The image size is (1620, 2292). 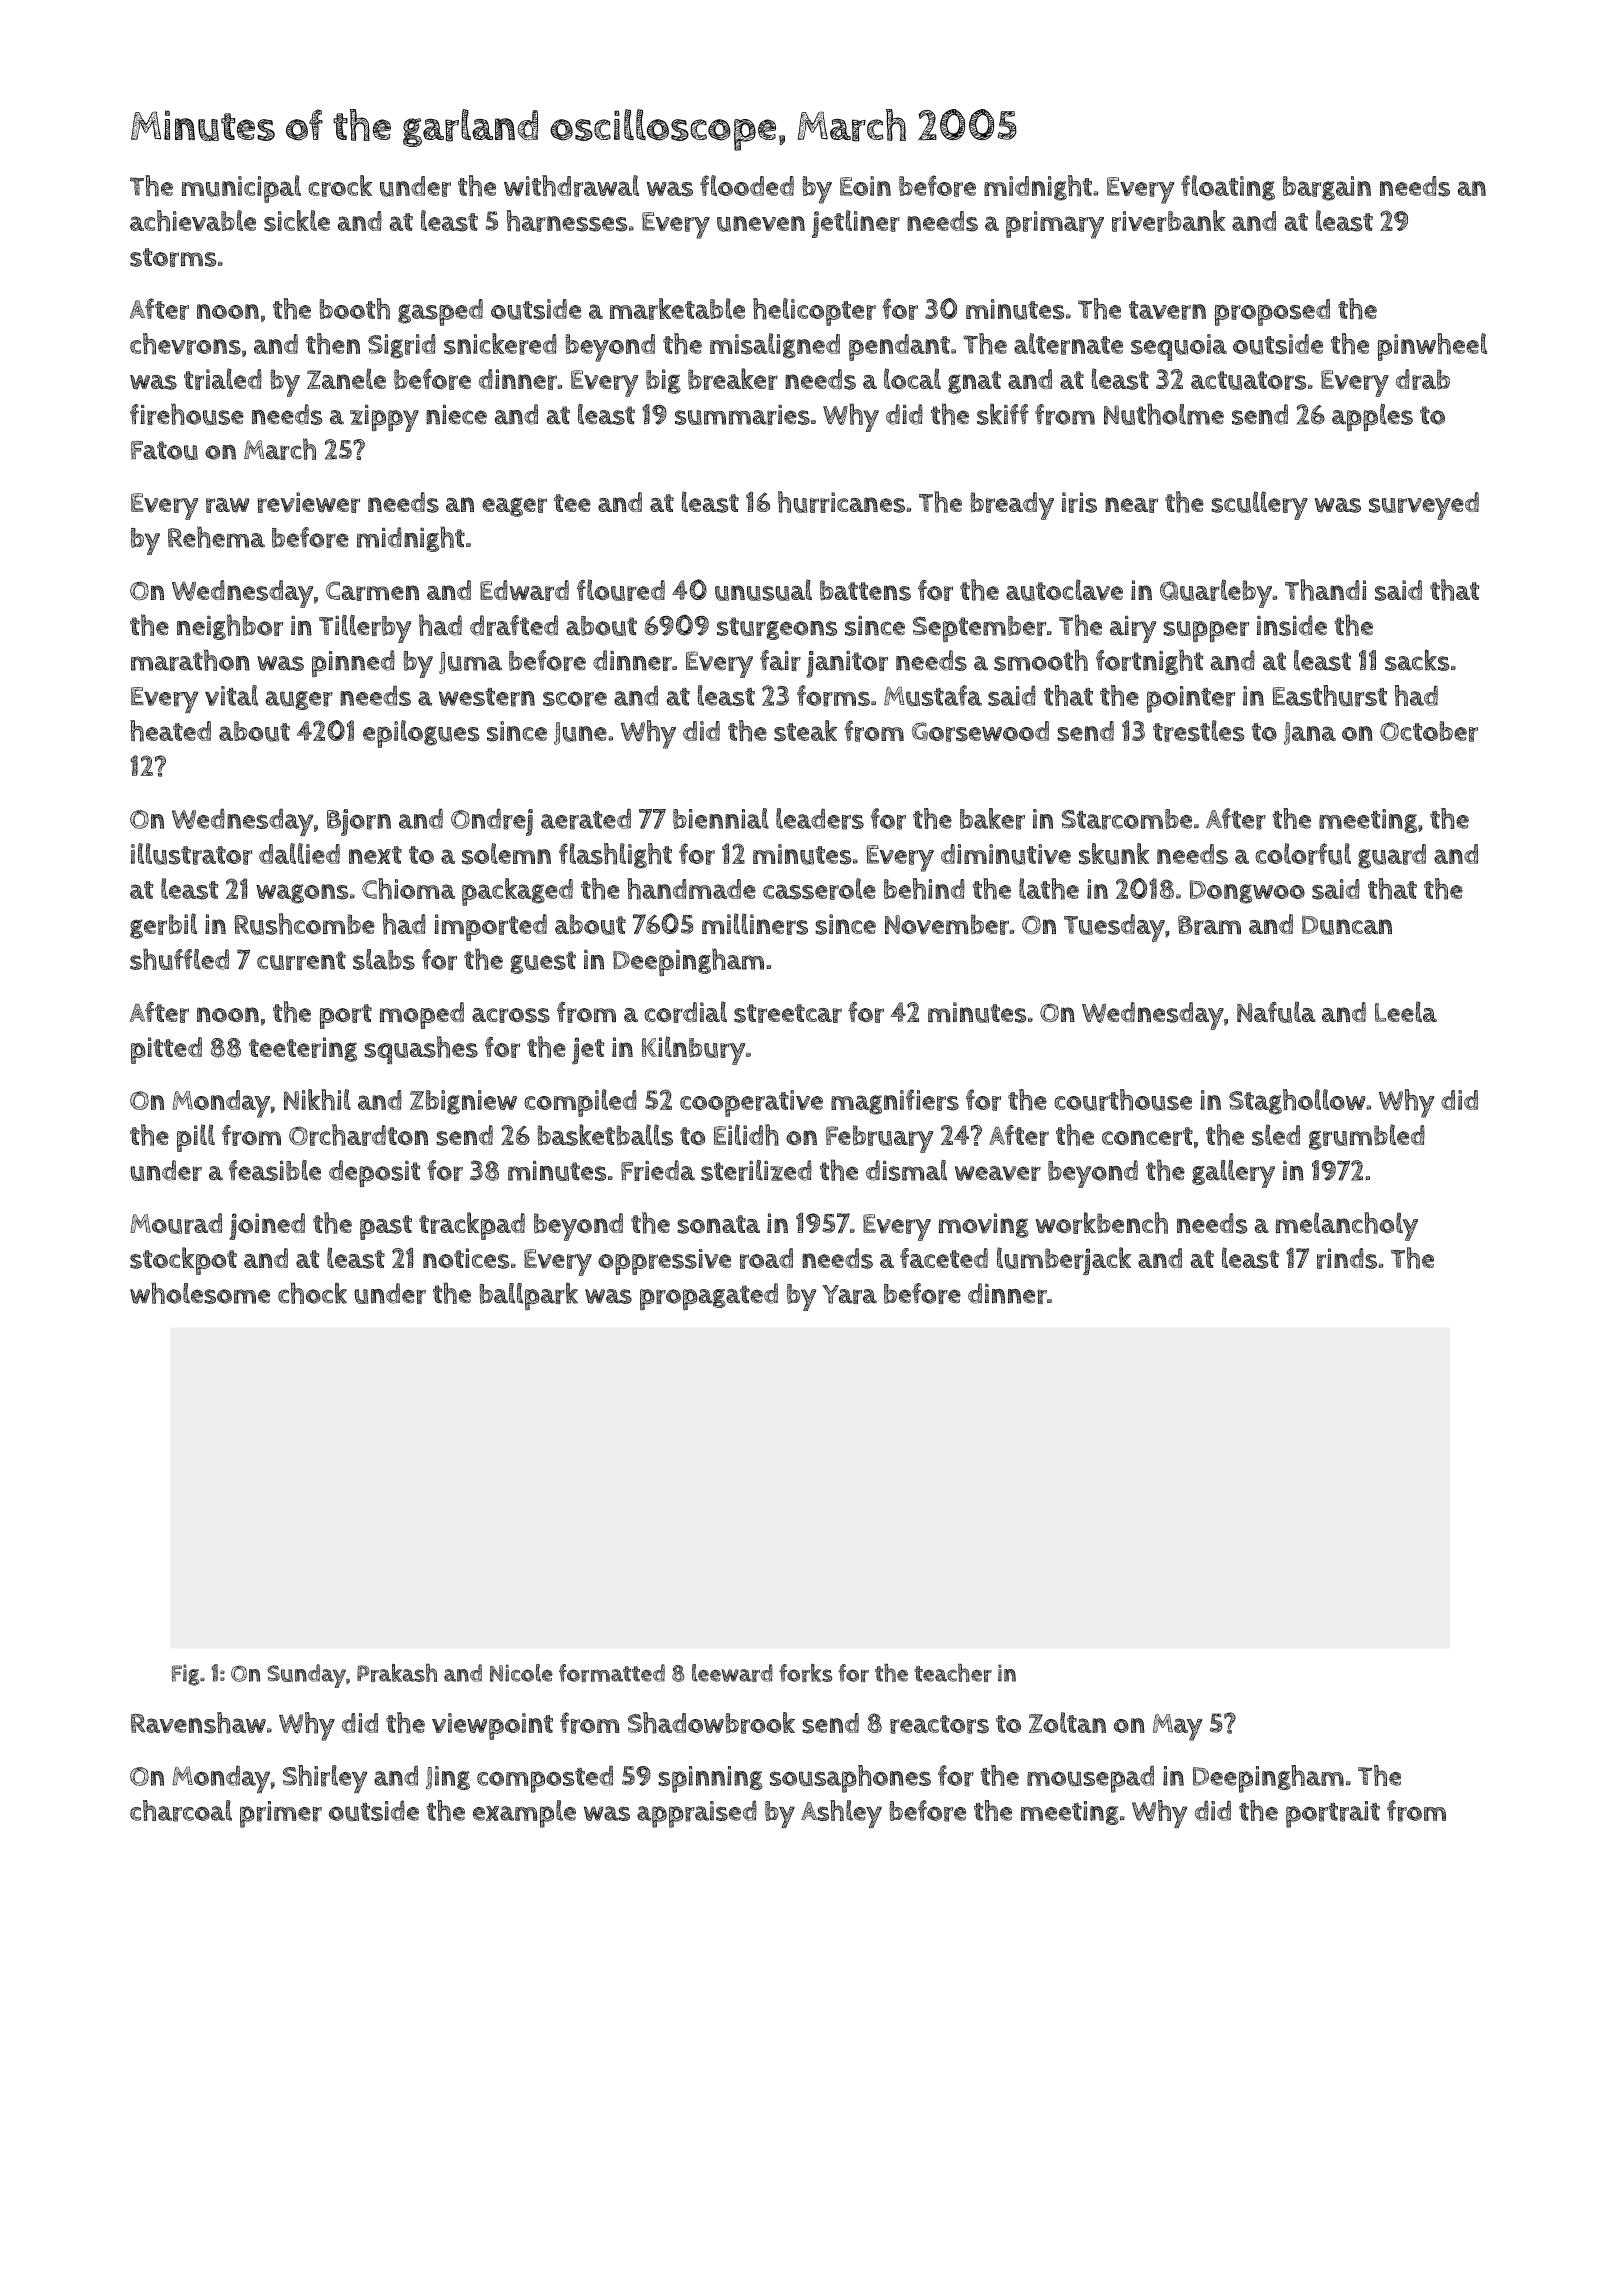 What do you see at coordinates (1178, 1727) in the screenshot?
I see `May` at bounding box center [1178, 1727].
